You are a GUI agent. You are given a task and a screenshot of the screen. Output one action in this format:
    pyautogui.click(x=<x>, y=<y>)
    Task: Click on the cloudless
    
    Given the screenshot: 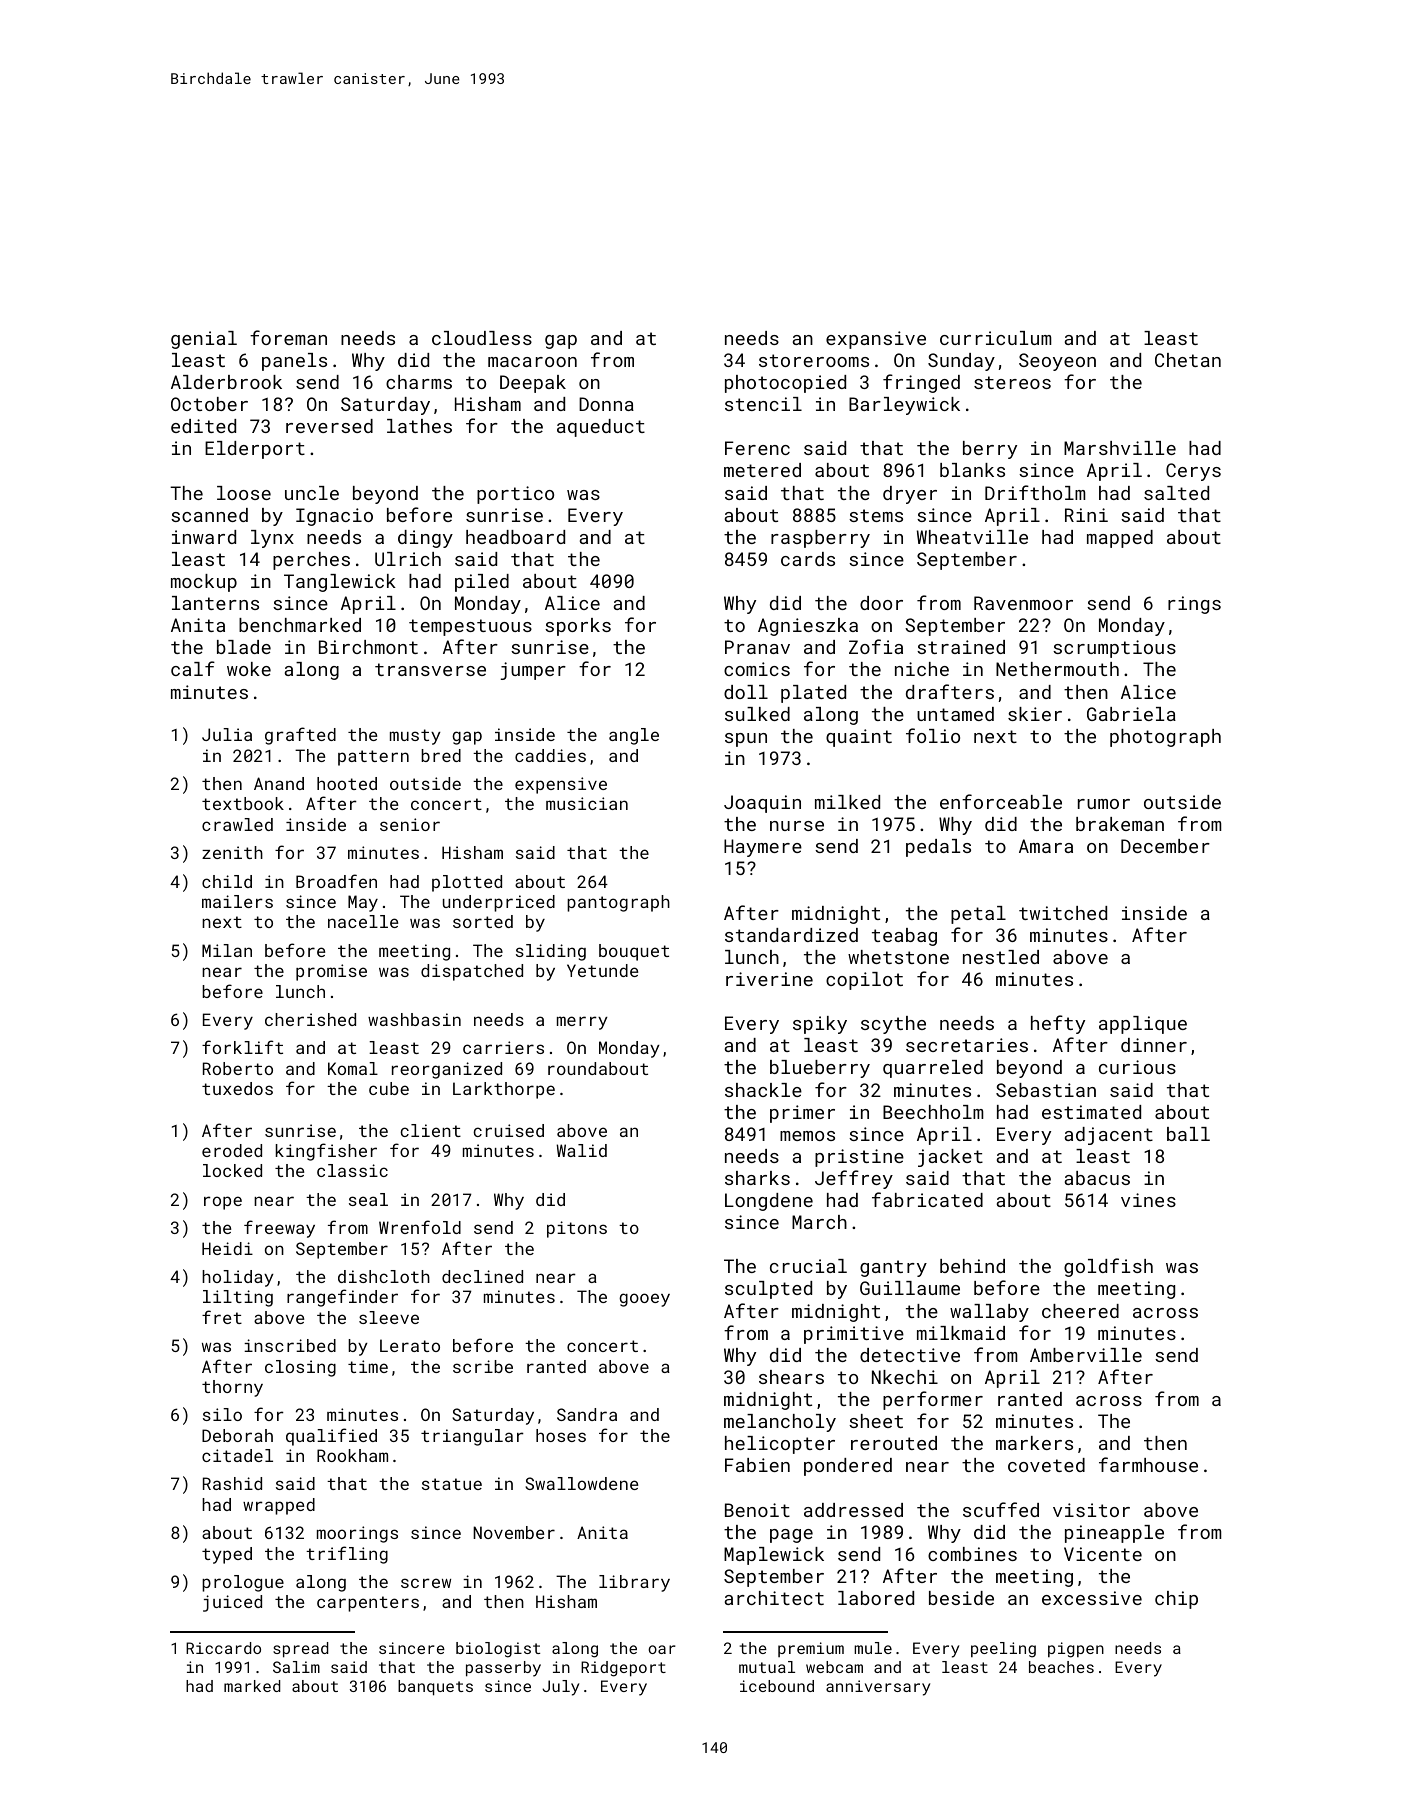 What is the action you would take?
    pyautogui.click(x=482, y=338)
